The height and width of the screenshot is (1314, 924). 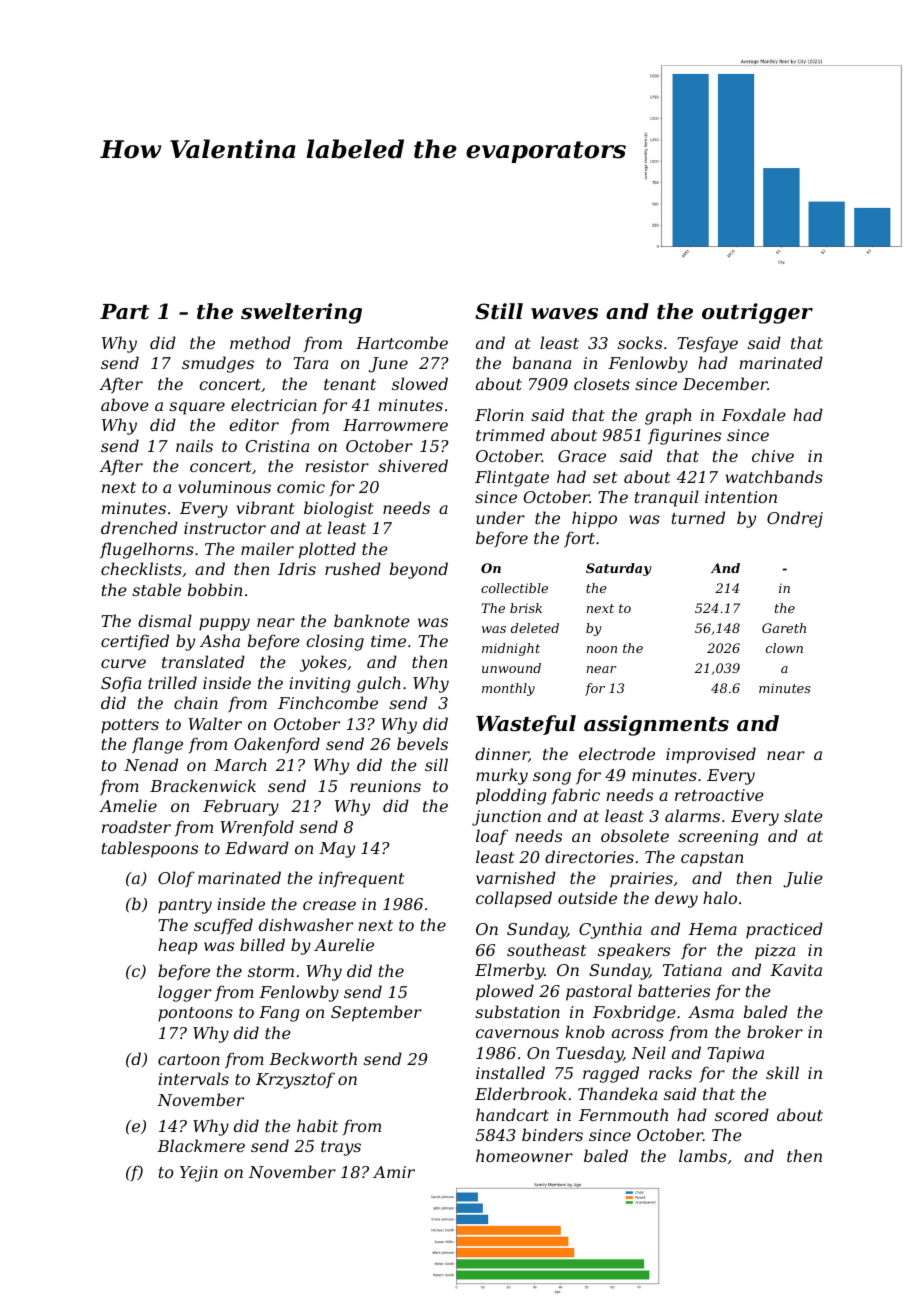 I want to click on graph, so click(x=668, y=416).
